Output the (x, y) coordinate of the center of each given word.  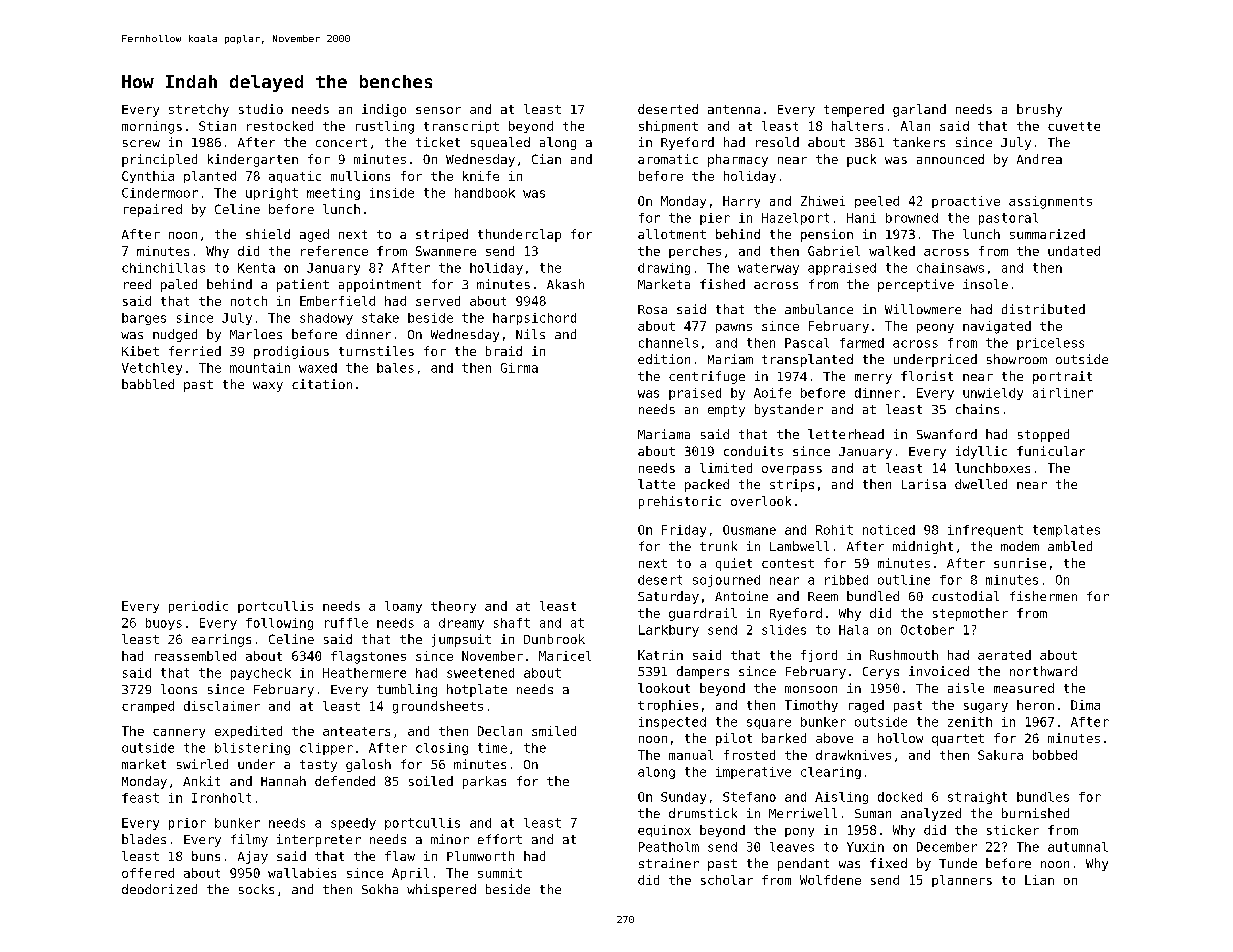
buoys (164, 624)
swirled (202, 764)
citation (322, 384)
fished (722, 284)
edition (664, 359)
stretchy (199, 110)
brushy (1039, 110)
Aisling (841, 798)
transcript (461, 127)
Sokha (380, 889)
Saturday (668, 597)
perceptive (916, 285)
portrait (1062, 377)
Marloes (256, 334)
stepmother (970, 614)
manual (691, 755)
